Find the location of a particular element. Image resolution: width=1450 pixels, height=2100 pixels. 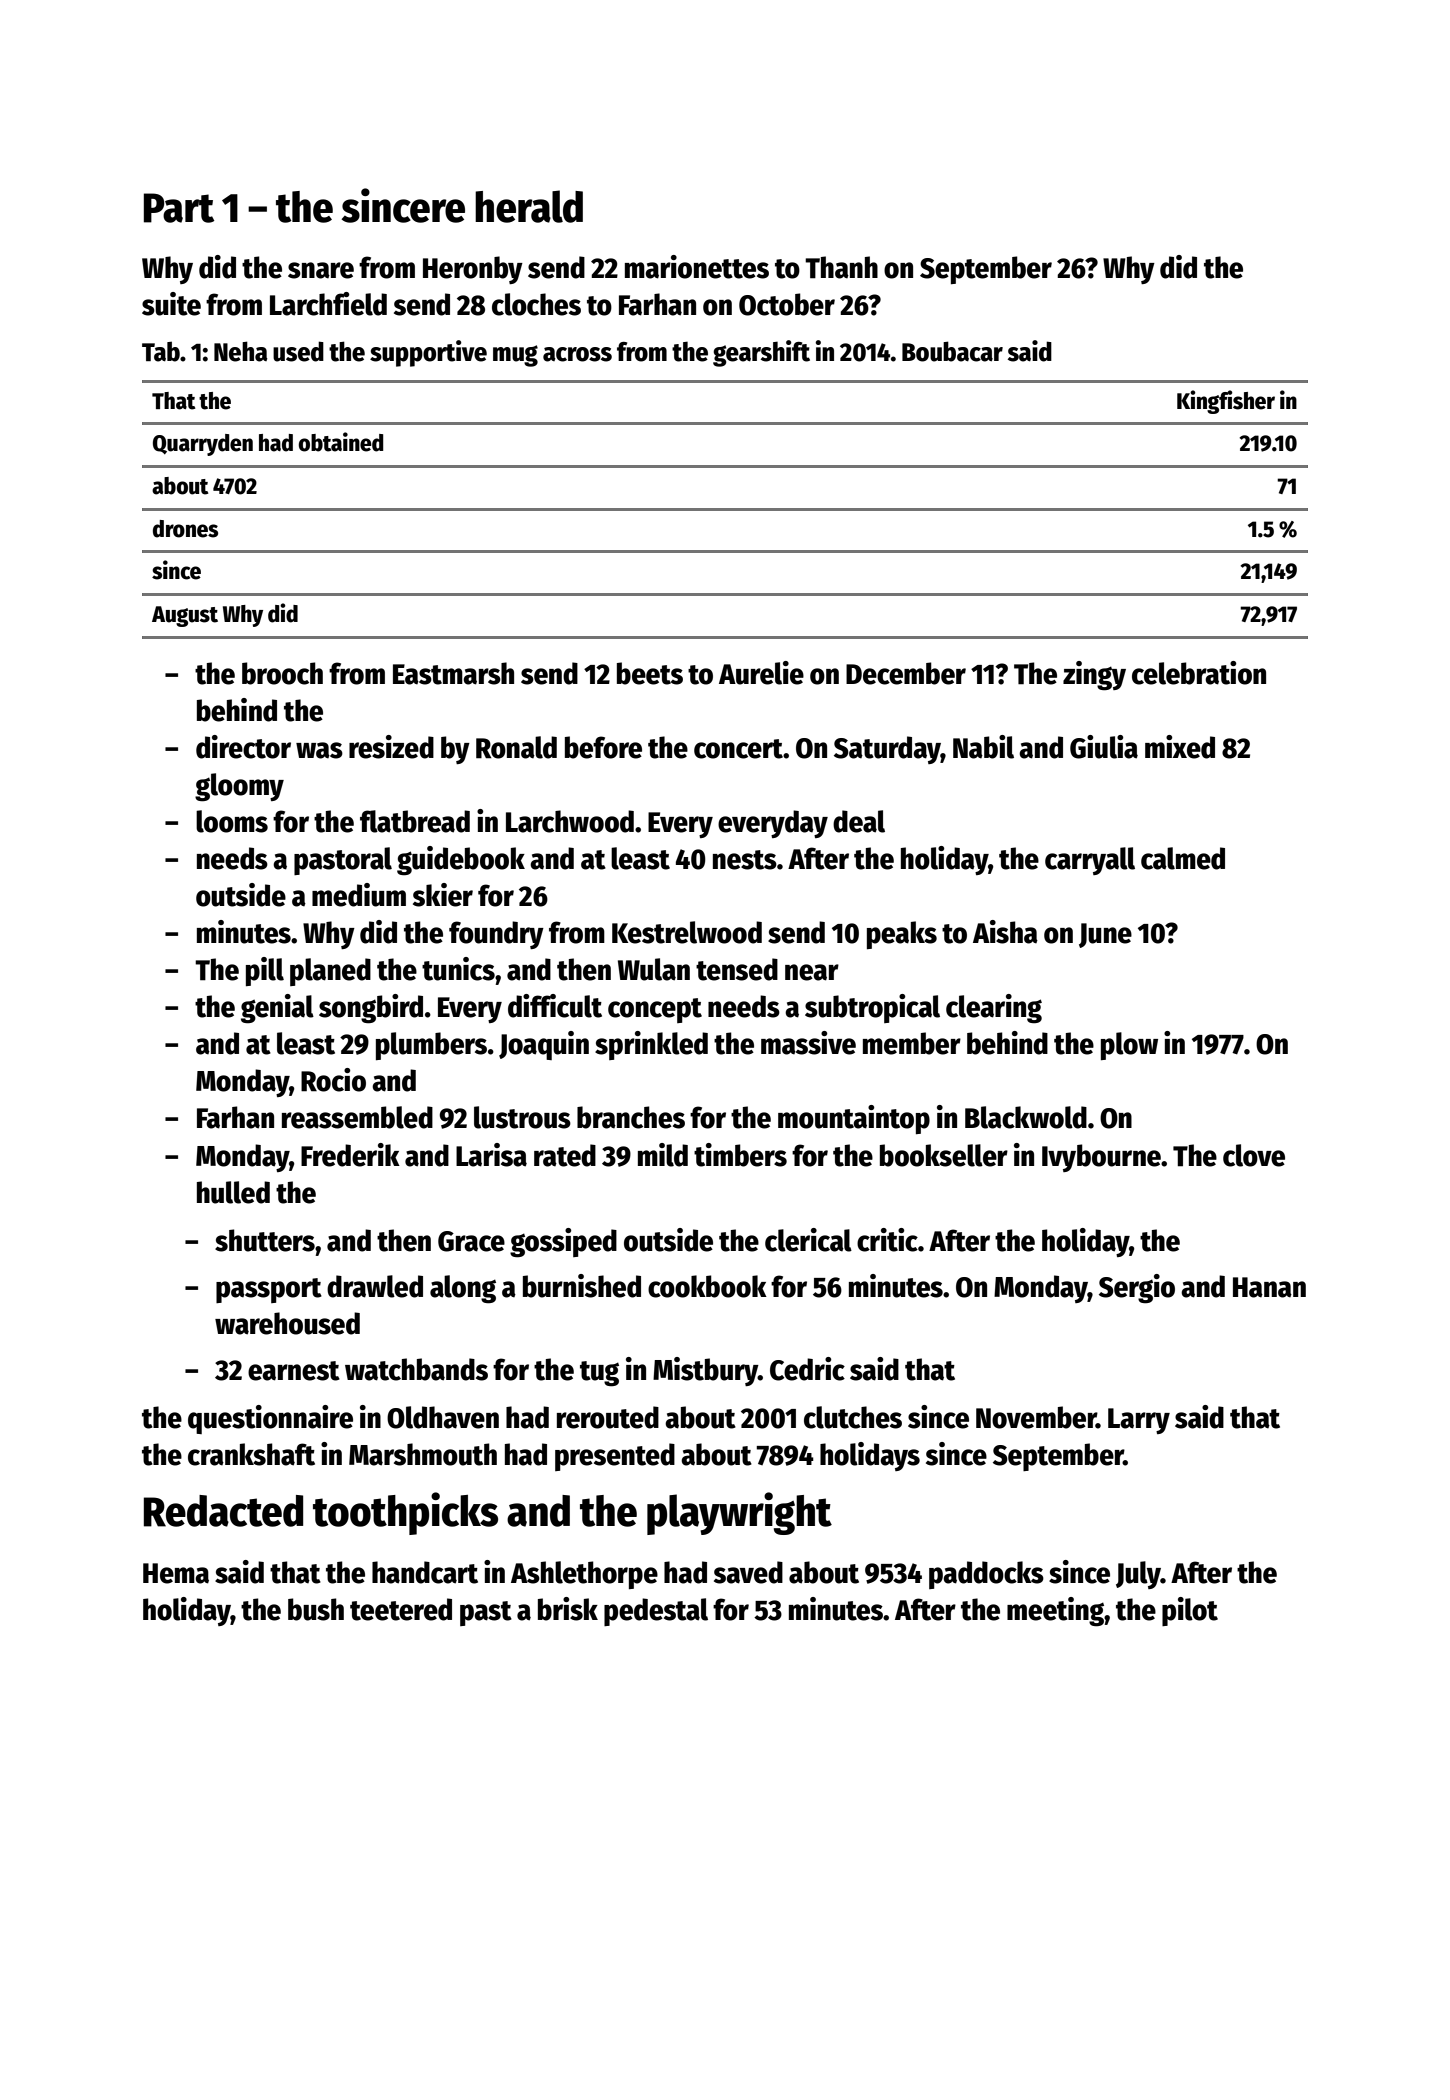

songbird is located at coordinates (371, 1009).
